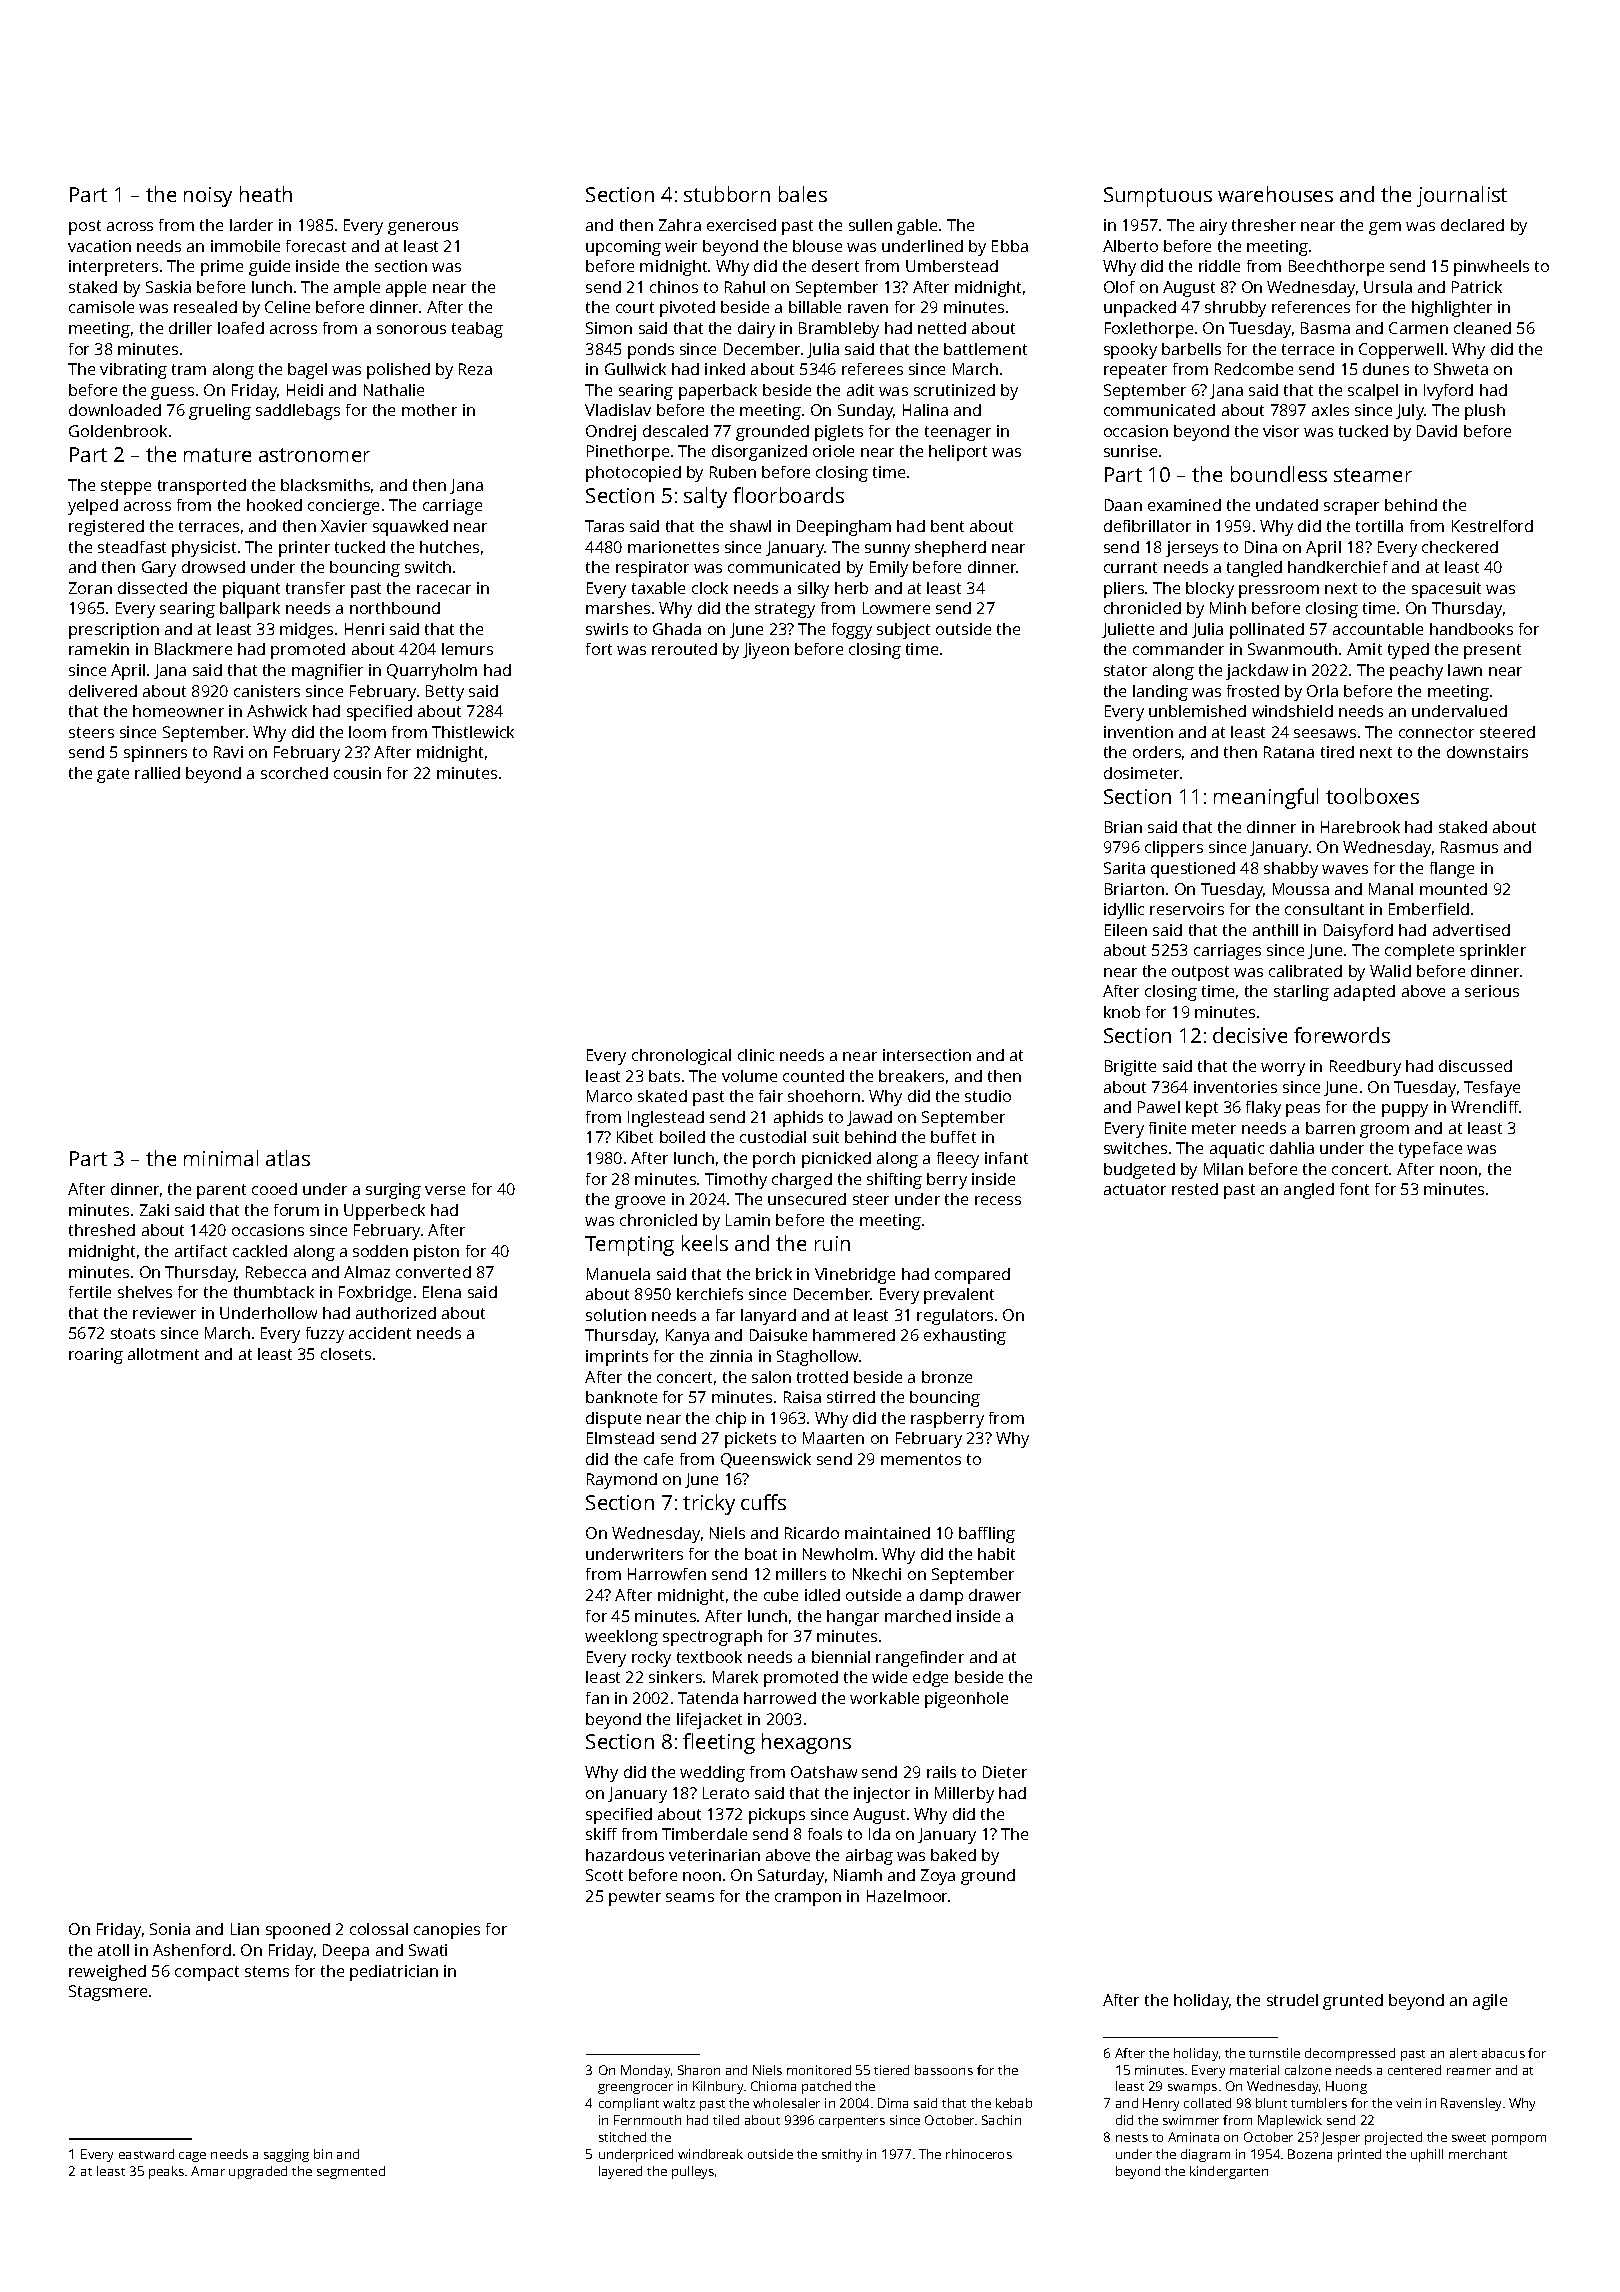 This screenshot has height=2292, width=1620. I want to click on Thistlewick, so click(473, 732).
